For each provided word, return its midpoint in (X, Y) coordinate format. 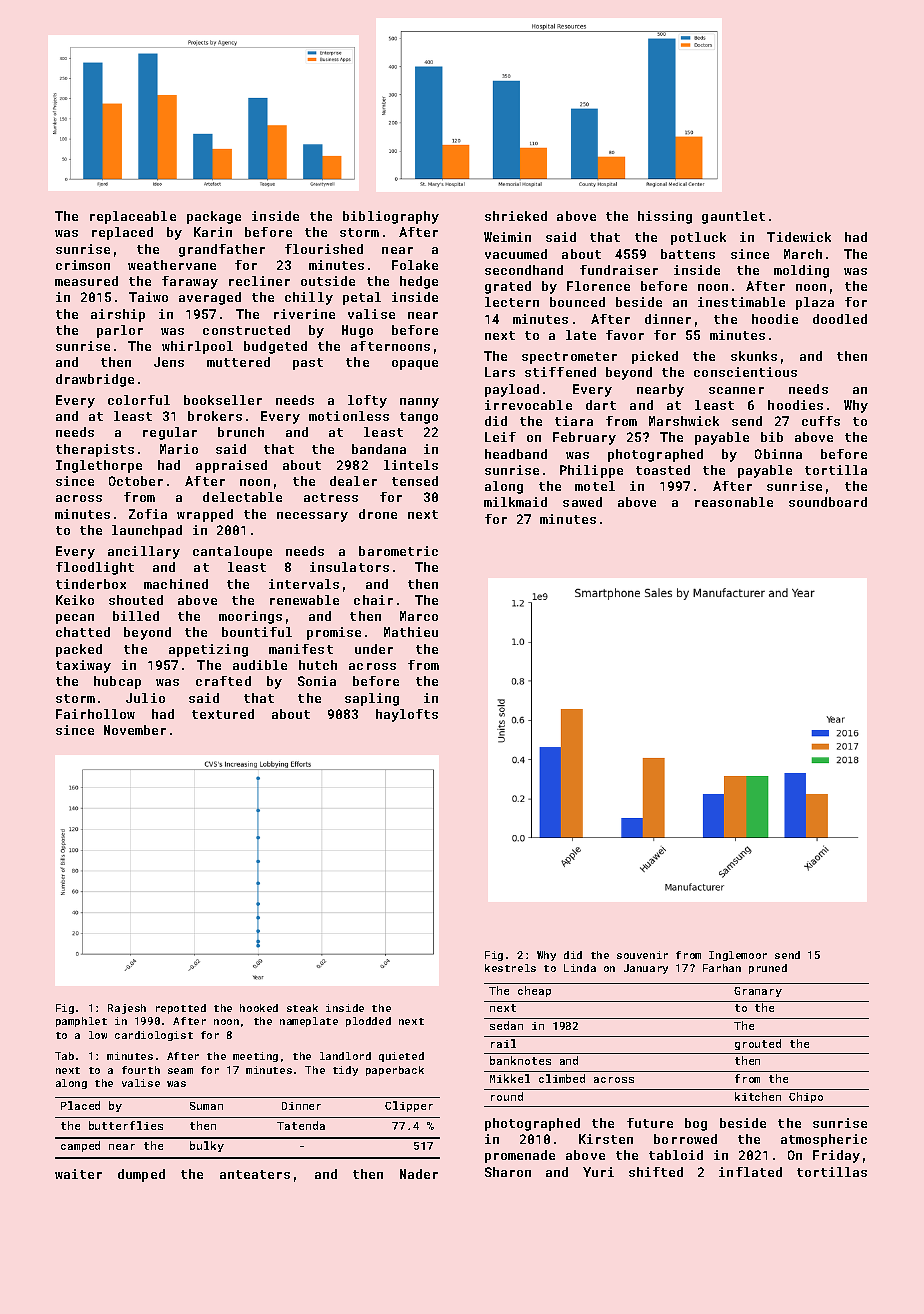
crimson (83, 265)
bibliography (391, 217)
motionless (349, 416)
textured (223, 714)
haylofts (407, 715)
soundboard (828, 502)
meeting (255, 1057)
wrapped (205, 515)
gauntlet (733, 217)
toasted (663, 470)
